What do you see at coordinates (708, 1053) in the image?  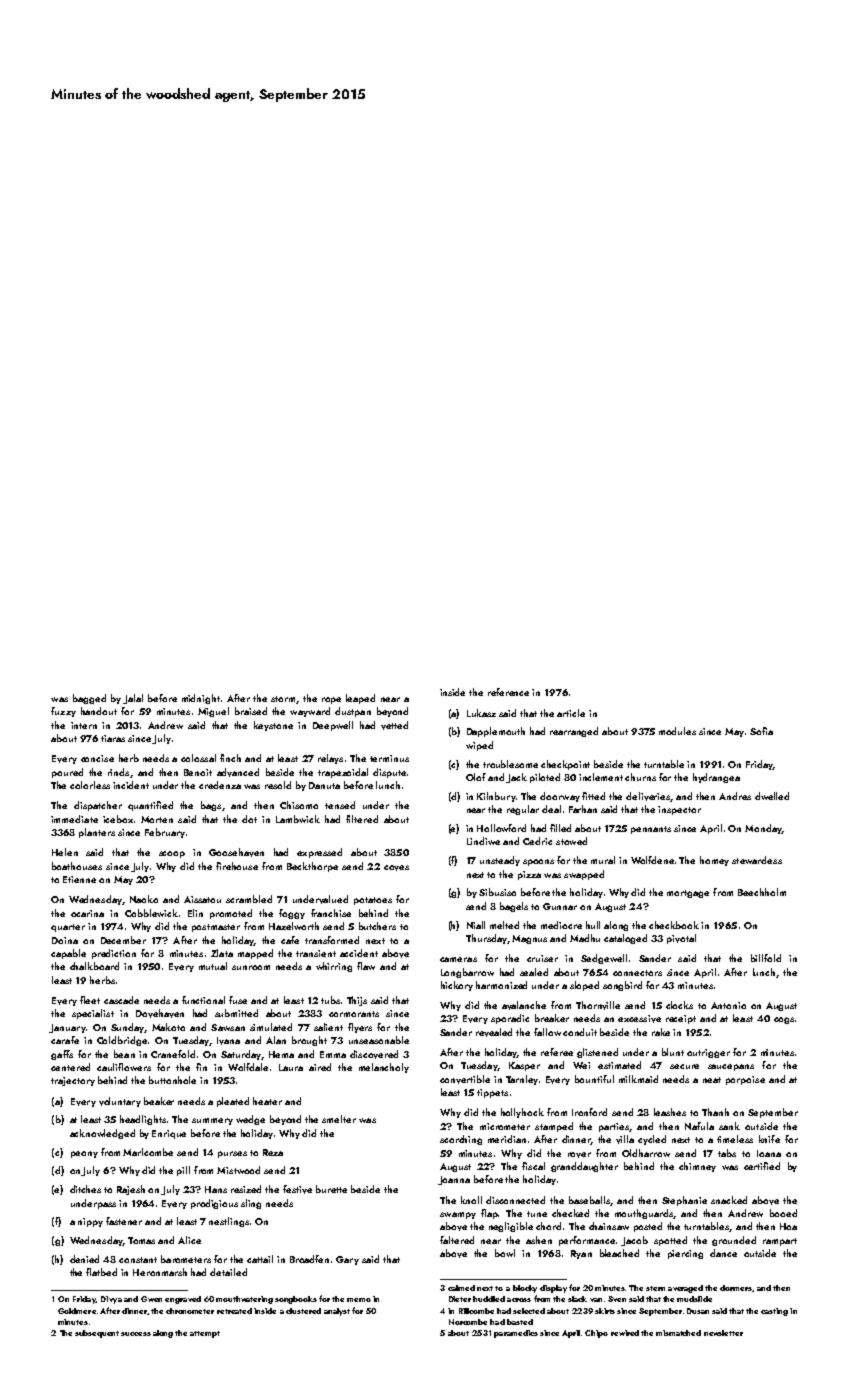 I see `outrigger` at bounding box center [708, 1053].
